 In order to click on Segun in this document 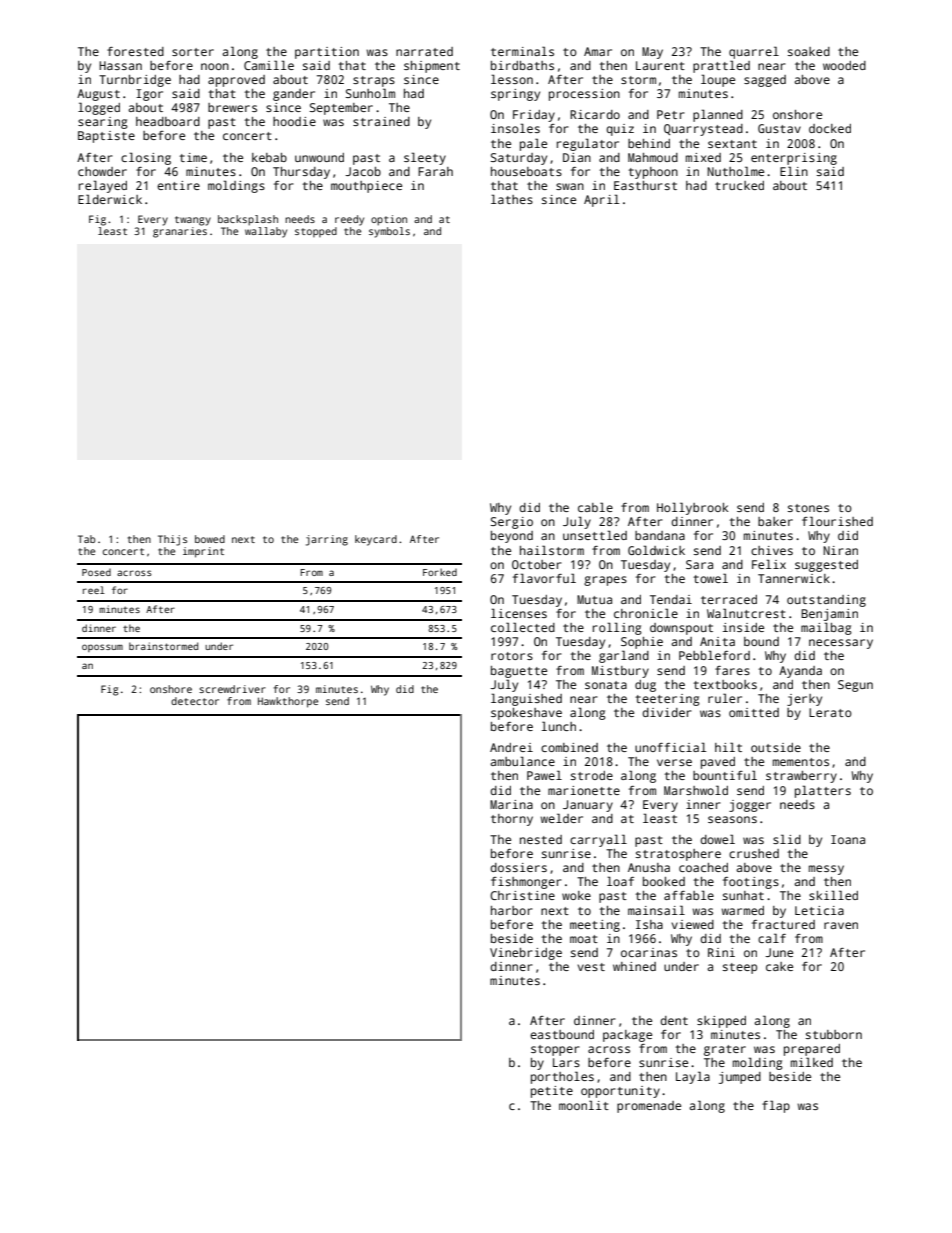, I will do `click(855, 686)`.
